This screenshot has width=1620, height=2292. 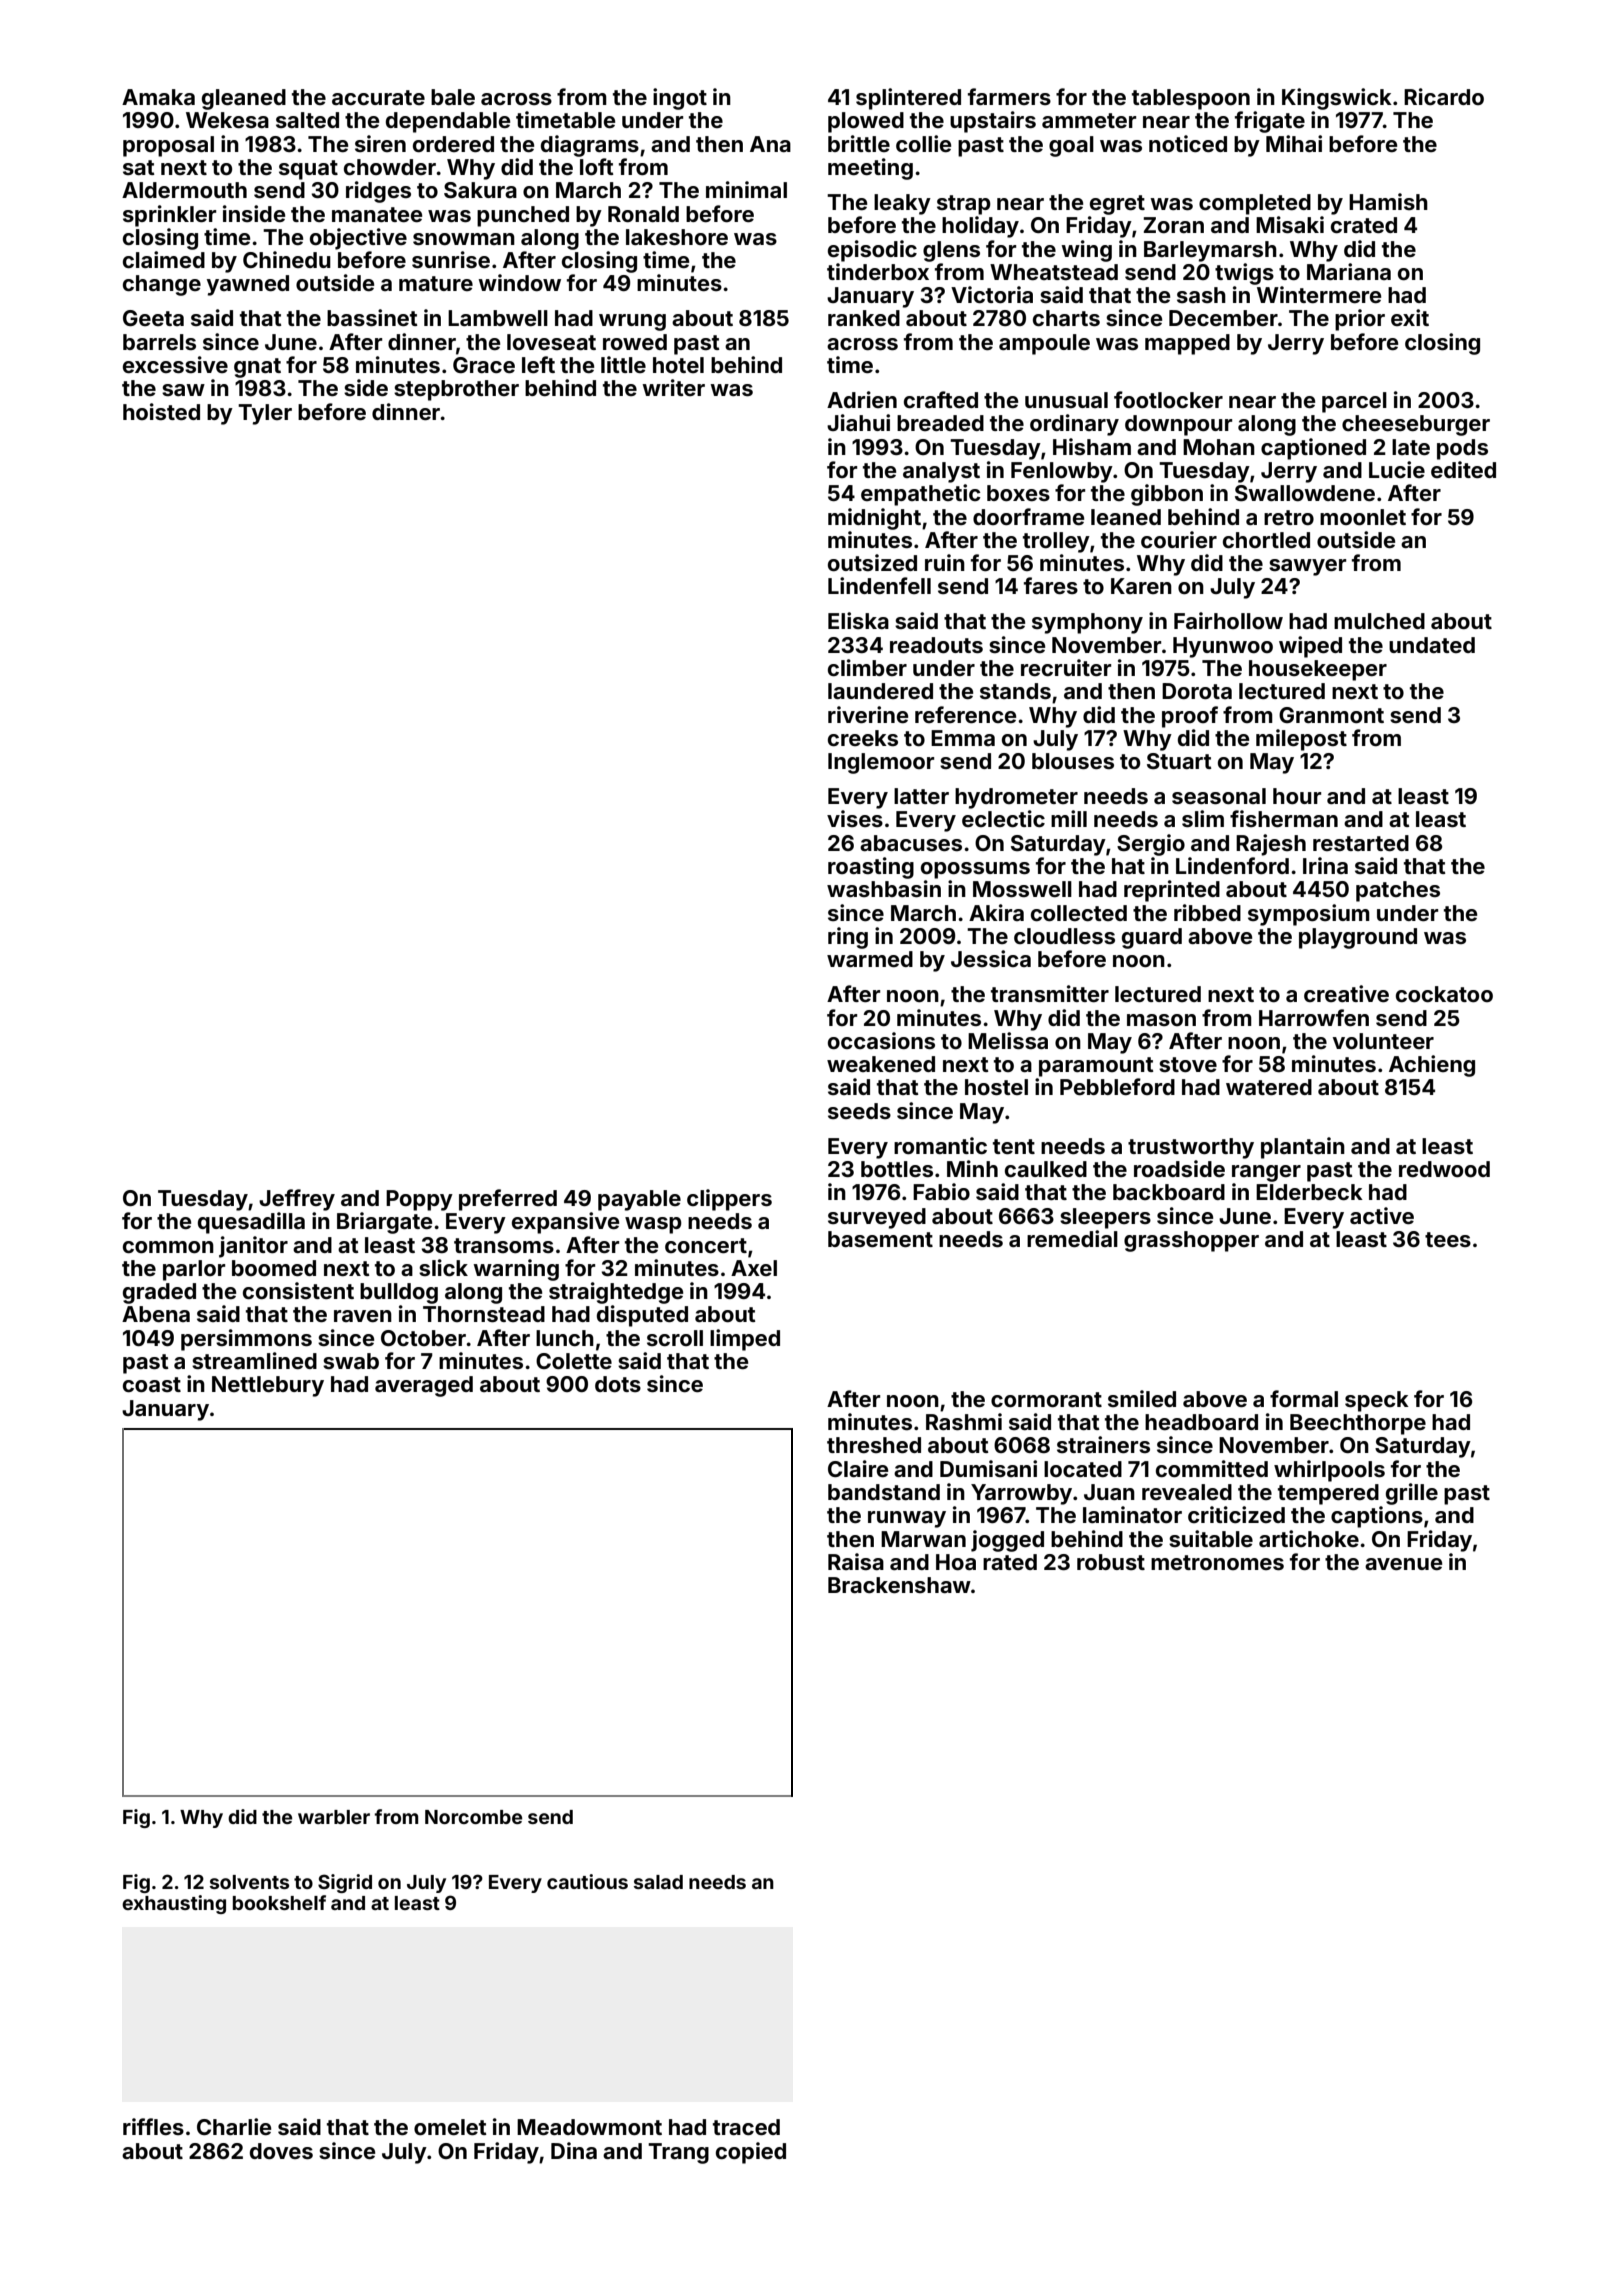 What do you see at coordinates (751, 2153) in the screenshot?
I see `copied` at bounding box center [751, 2153].
